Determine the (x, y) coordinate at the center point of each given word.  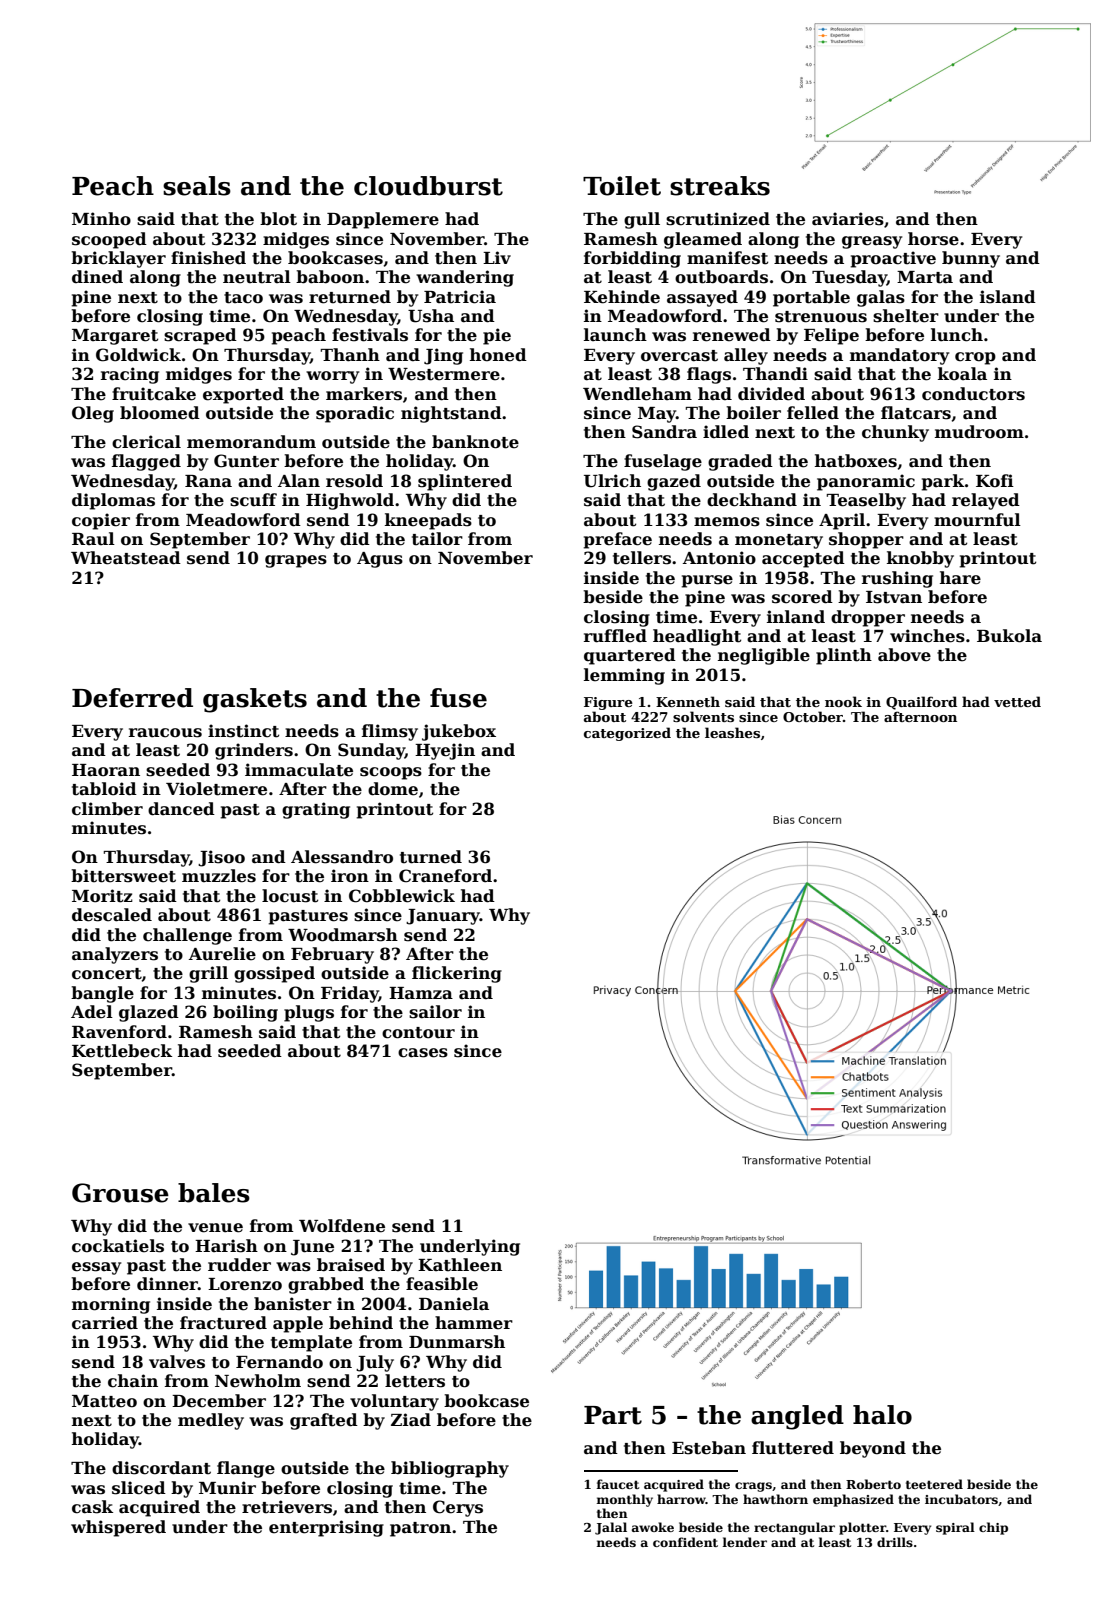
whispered (118, 1528)
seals (197, 186)
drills (895, 1542)
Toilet (622, 186)
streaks (720, 186)
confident (685, 1542)
